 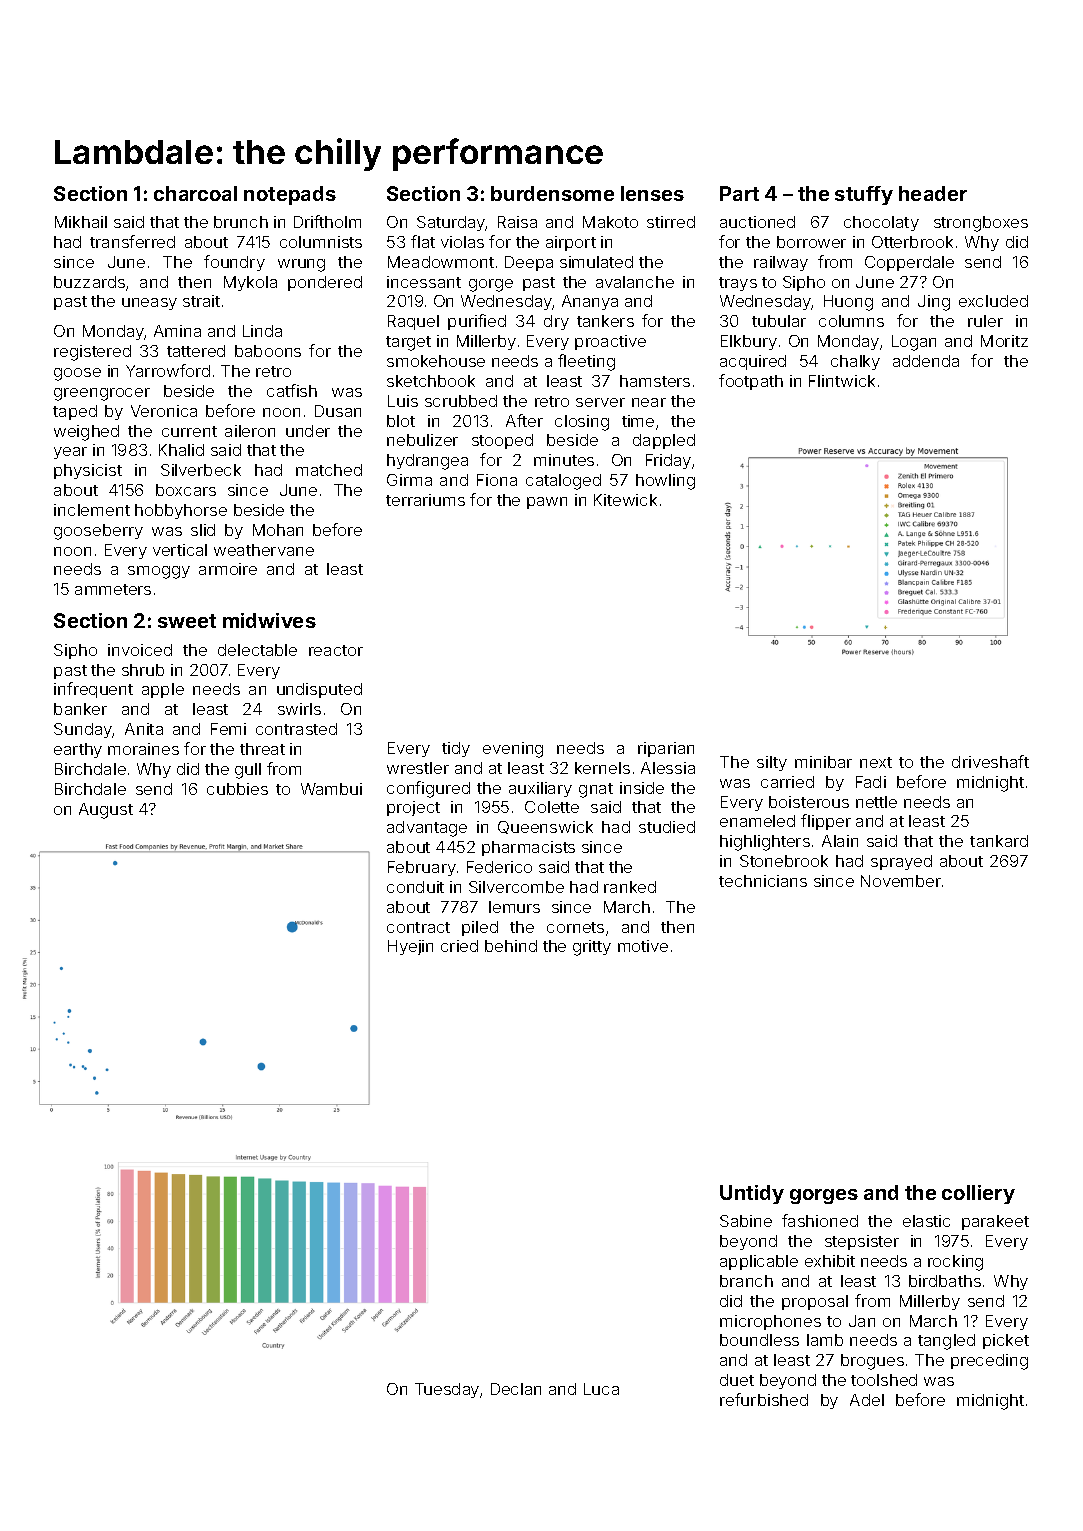 I want to click on Hyejin, so click(x=410, y=947).
